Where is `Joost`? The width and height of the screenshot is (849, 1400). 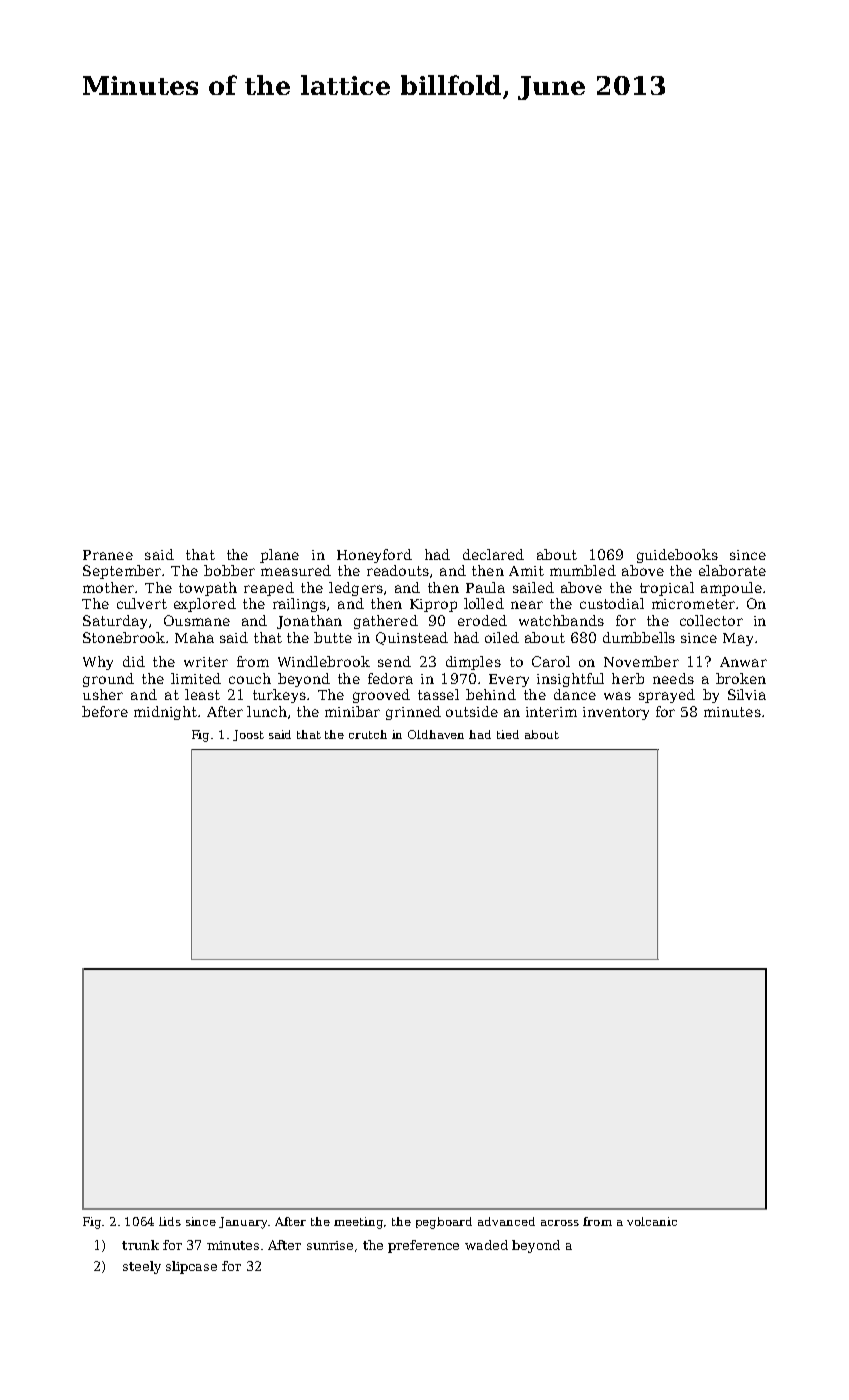 Joost is located at coordinates (248, 735).
